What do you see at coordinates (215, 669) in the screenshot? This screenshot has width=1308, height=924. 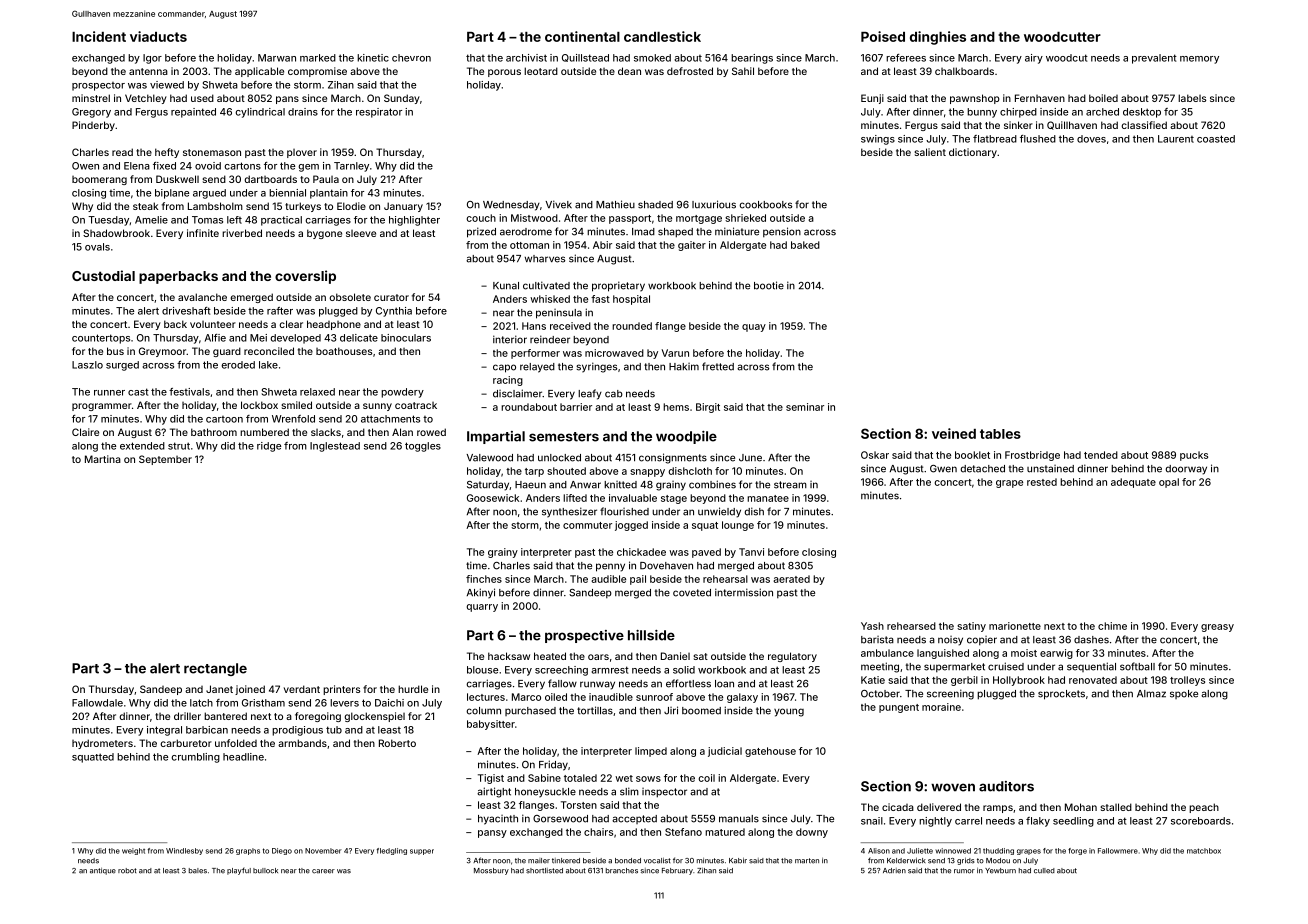 I see `rectangle` at bounding box center [215, 669].
